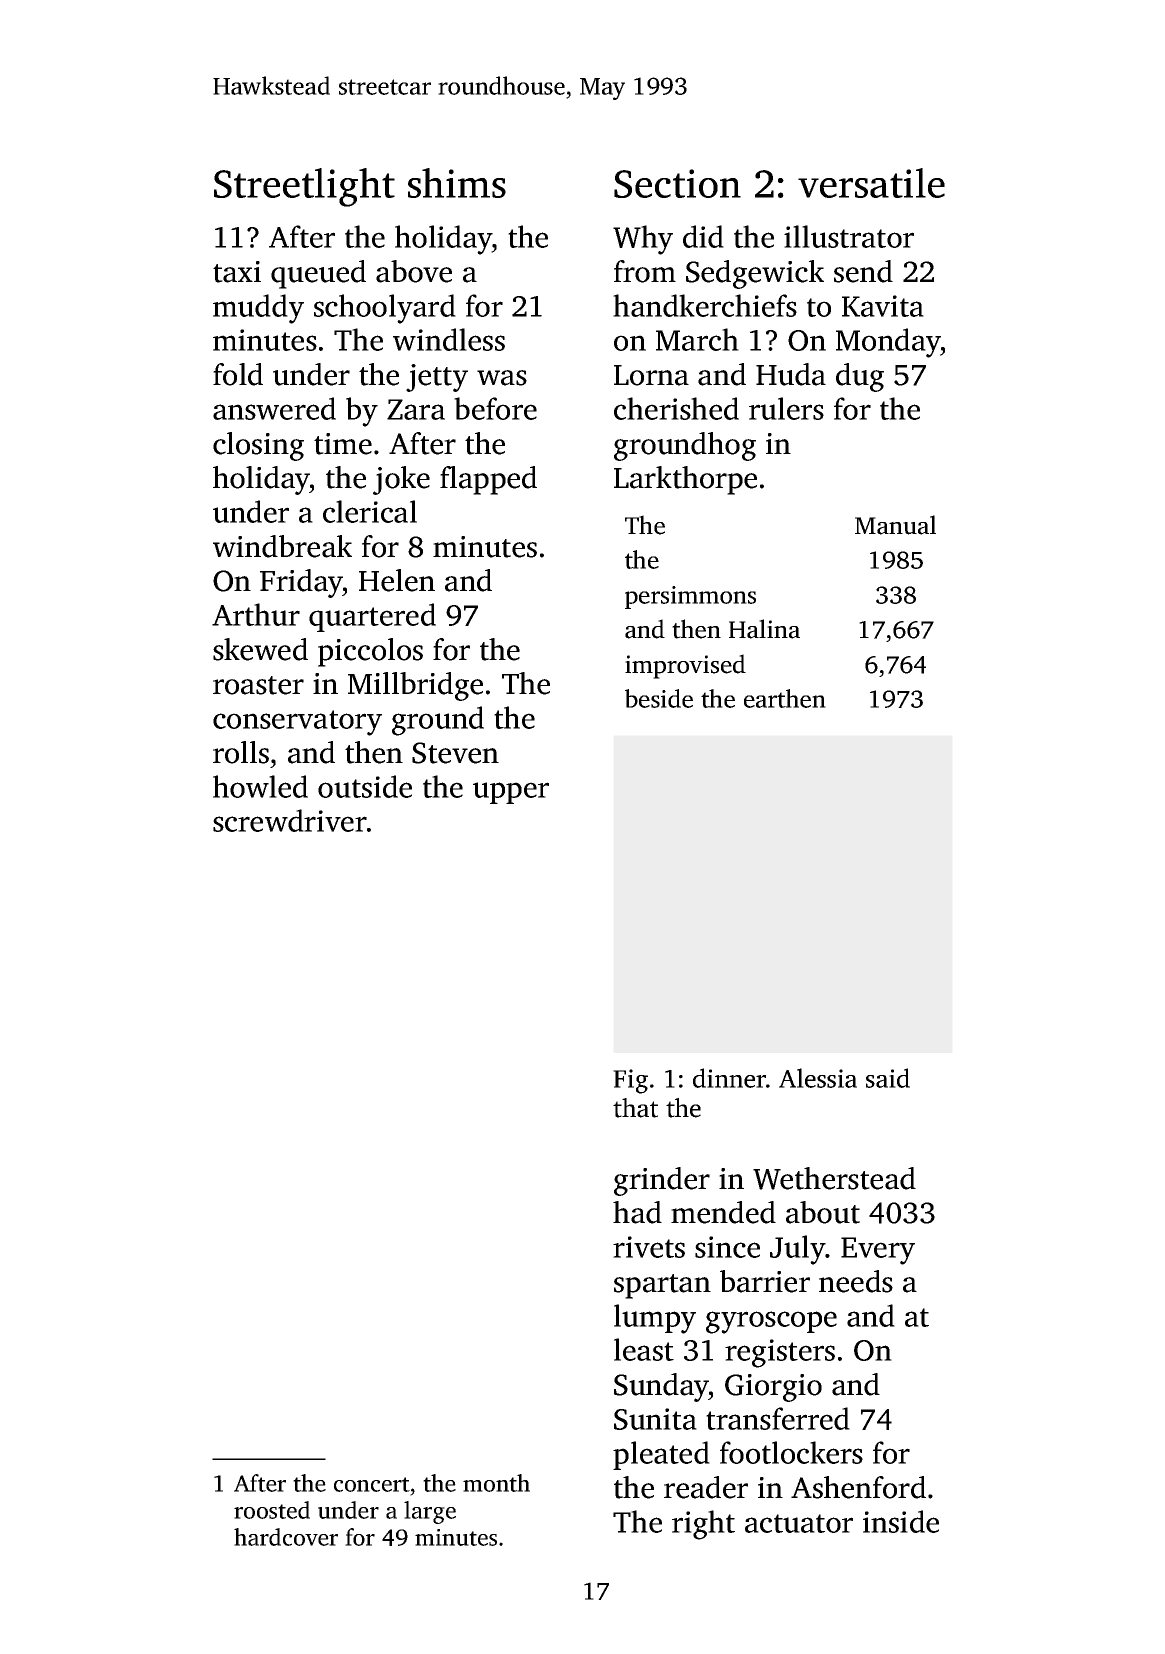  I want to click on Millbridge, so click(415, 686).
